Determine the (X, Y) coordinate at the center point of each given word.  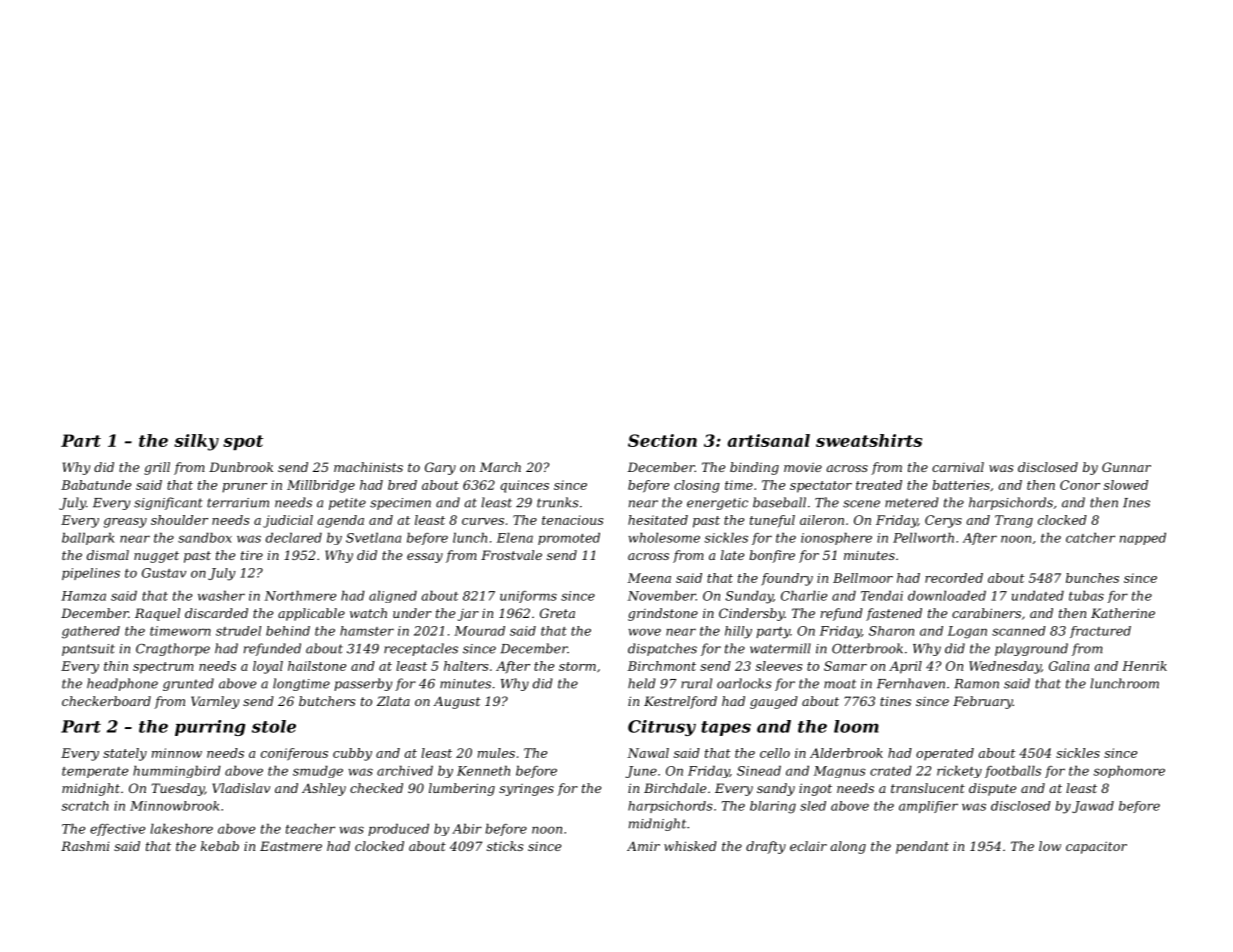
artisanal (768, 440)
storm (577, 666)
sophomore (1129, 771)
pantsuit (88, 650)
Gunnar (1126, 467)
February (983, 702)
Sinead (759, 770)
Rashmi (85, 846)
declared (294, 537)
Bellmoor (863, 578)
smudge (318, 771)
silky (196, 442)
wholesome (664, 537)
